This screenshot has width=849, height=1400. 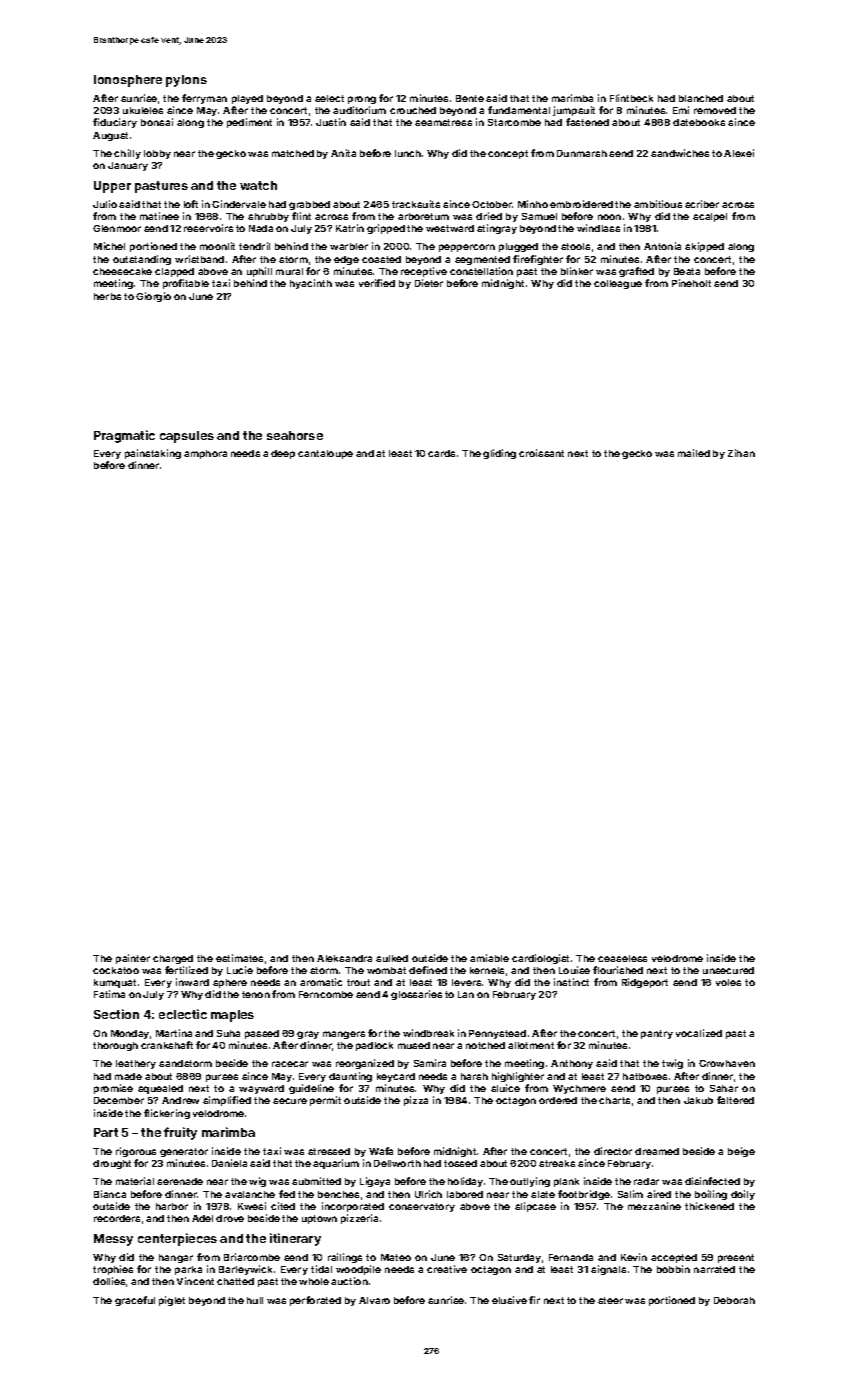 I want to click on ambitious, so click(x=658, y=204).
